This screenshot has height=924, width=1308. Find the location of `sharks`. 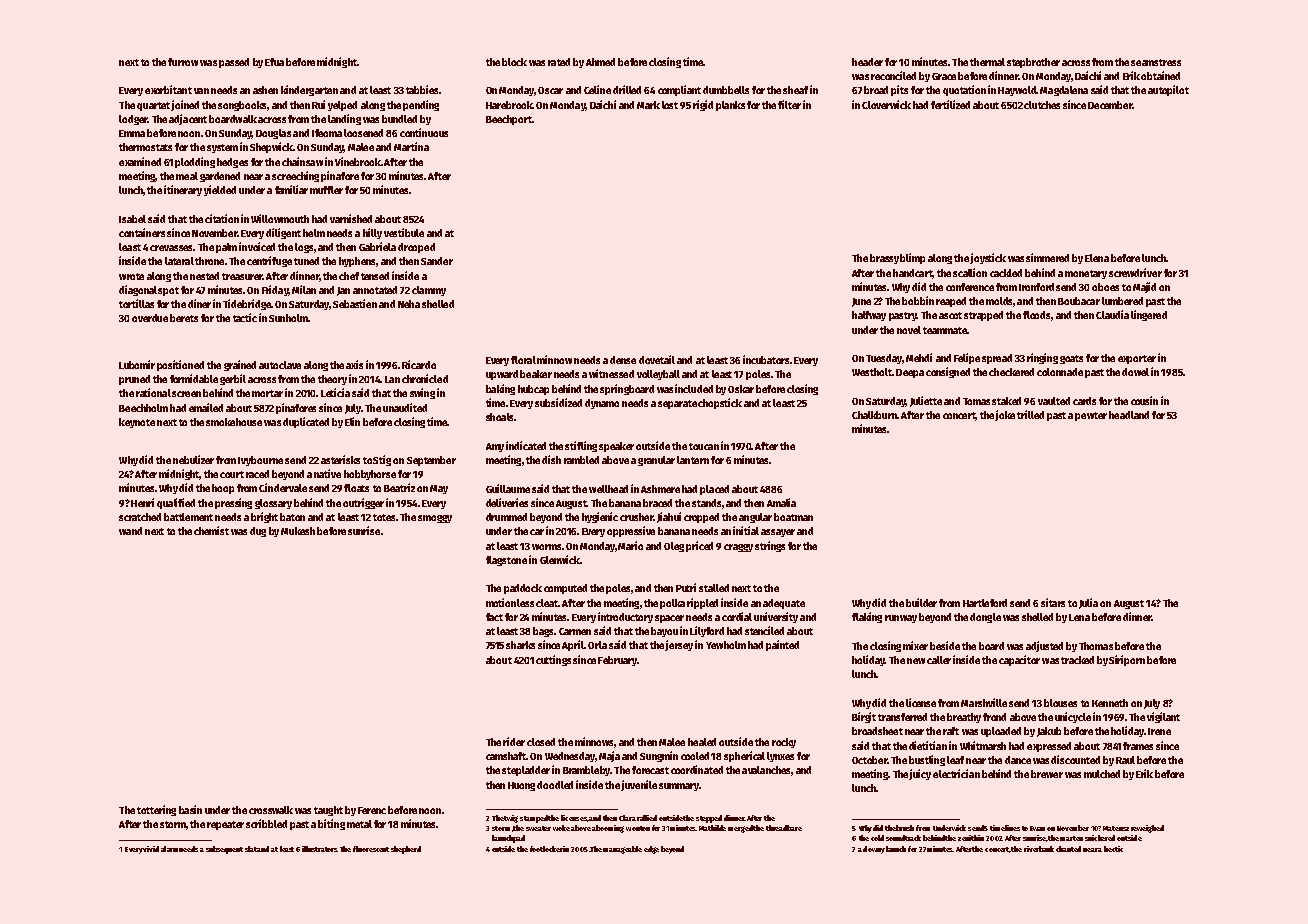

sharks is located at coordinates (520, 645).
